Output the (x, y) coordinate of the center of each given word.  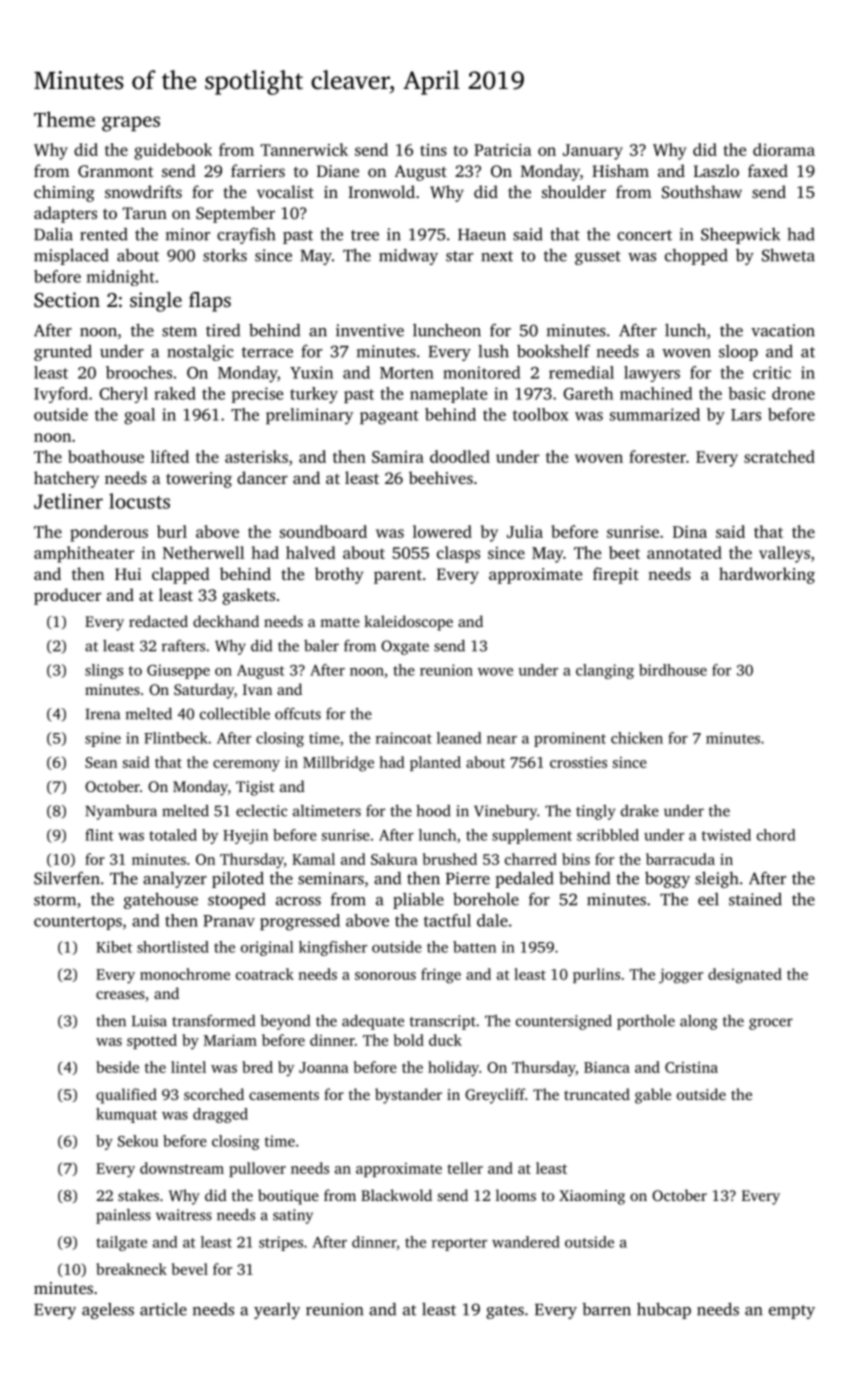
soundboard (323, 531)
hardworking (767, 575)
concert (644, 235)
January (593, 152)
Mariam (230, 1040)
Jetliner (68, 501)
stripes (281, 1243)
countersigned (564, 1022)
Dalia (53, 234)
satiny (293, 1216)
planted (435, 763)
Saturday (204, 691)
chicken (637, 738)
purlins (596, 975)
